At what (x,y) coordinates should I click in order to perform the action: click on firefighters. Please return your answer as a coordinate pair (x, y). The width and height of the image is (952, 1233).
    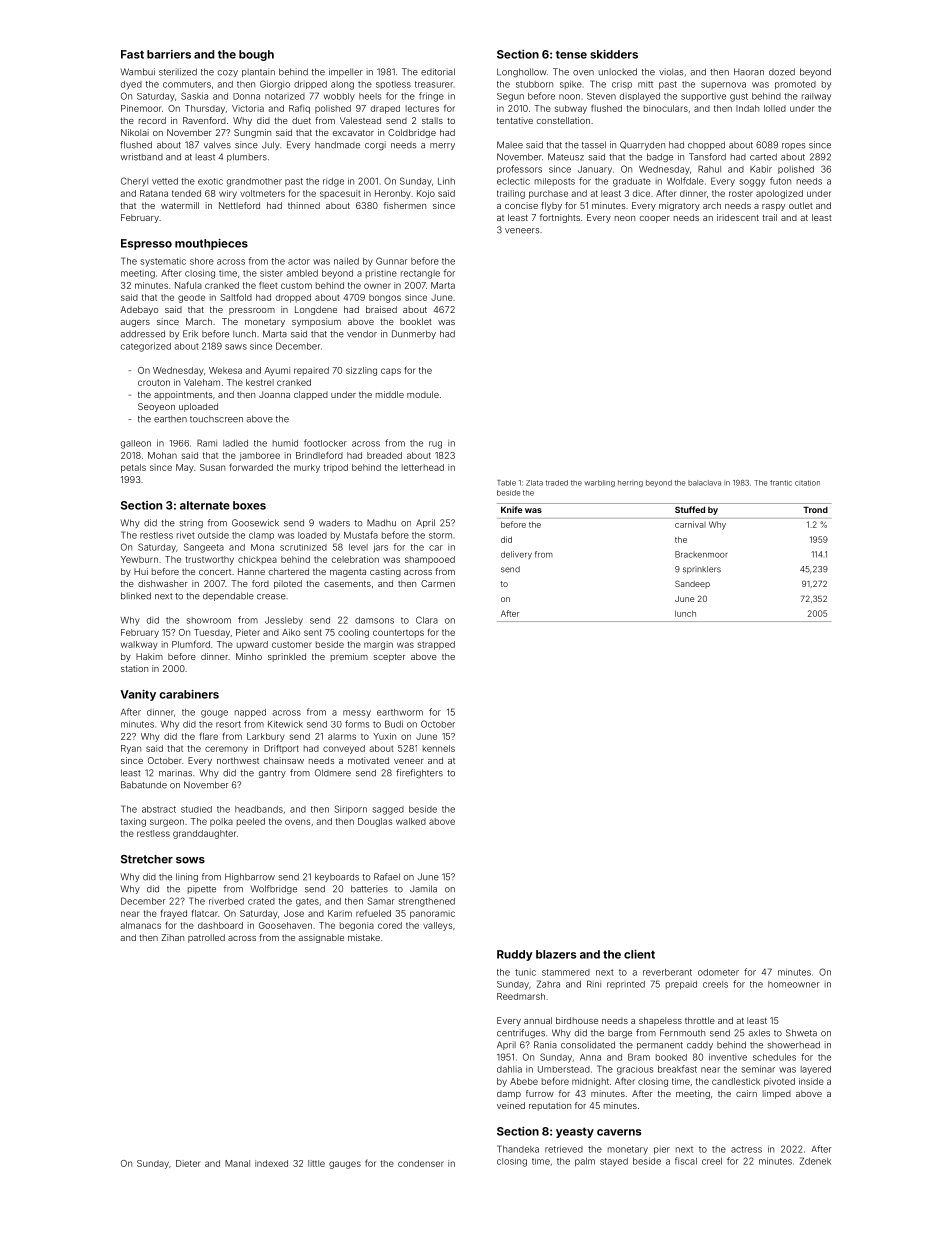
    Looking at the image, I should click on (419, 773).
